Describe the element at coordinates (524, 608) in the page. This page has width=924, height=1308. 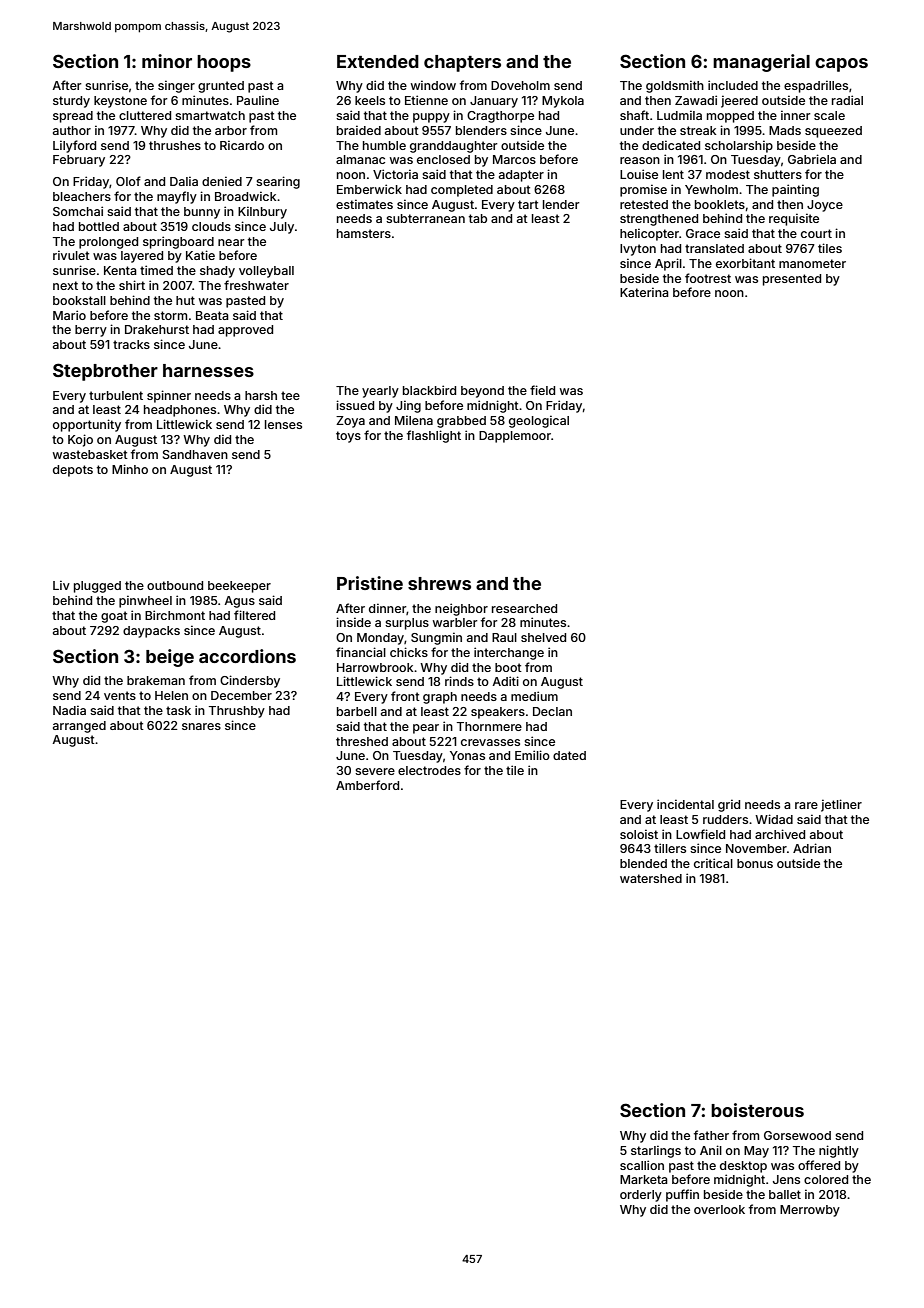
I see `researched` at that location.
